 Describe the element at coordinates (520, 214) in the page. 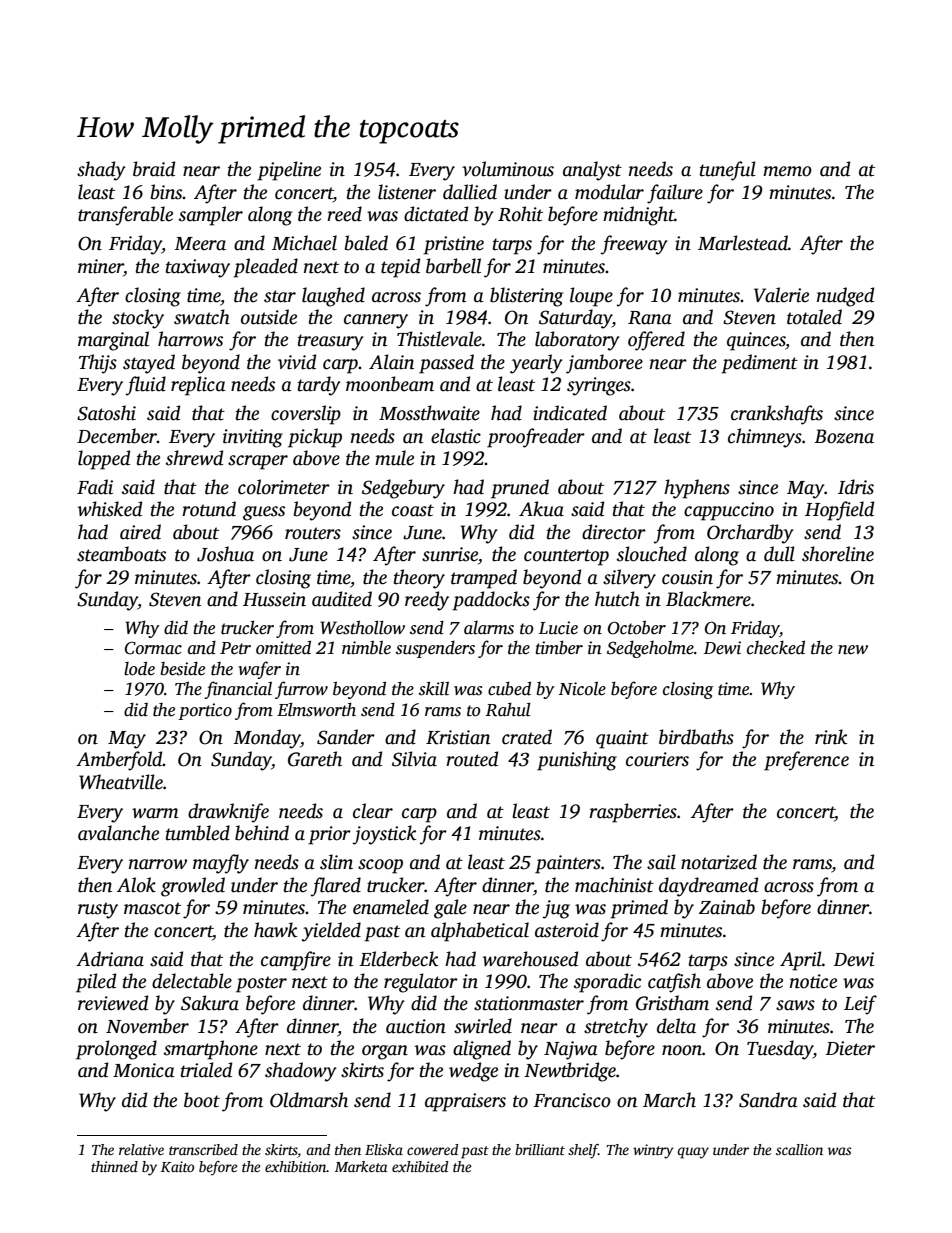

I see `Rohit` at that location.
